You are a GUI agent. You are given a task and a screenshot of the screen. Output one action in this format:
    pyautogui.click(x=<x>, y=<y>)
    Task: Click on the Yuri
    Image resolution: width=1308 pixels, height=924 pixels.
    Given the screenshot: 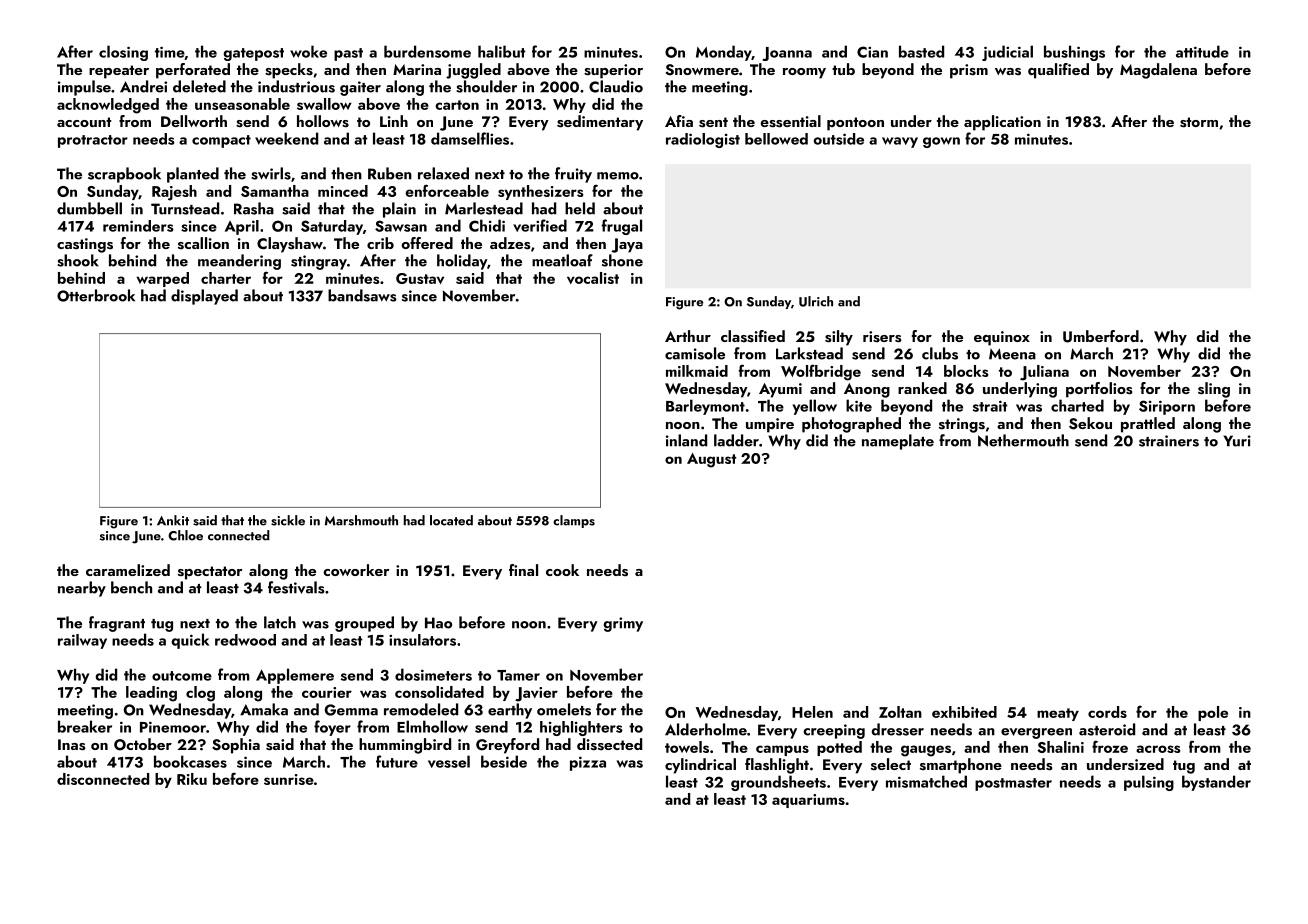 What is the action you would take?
    pyautogui.click(x=1237, y=441)
